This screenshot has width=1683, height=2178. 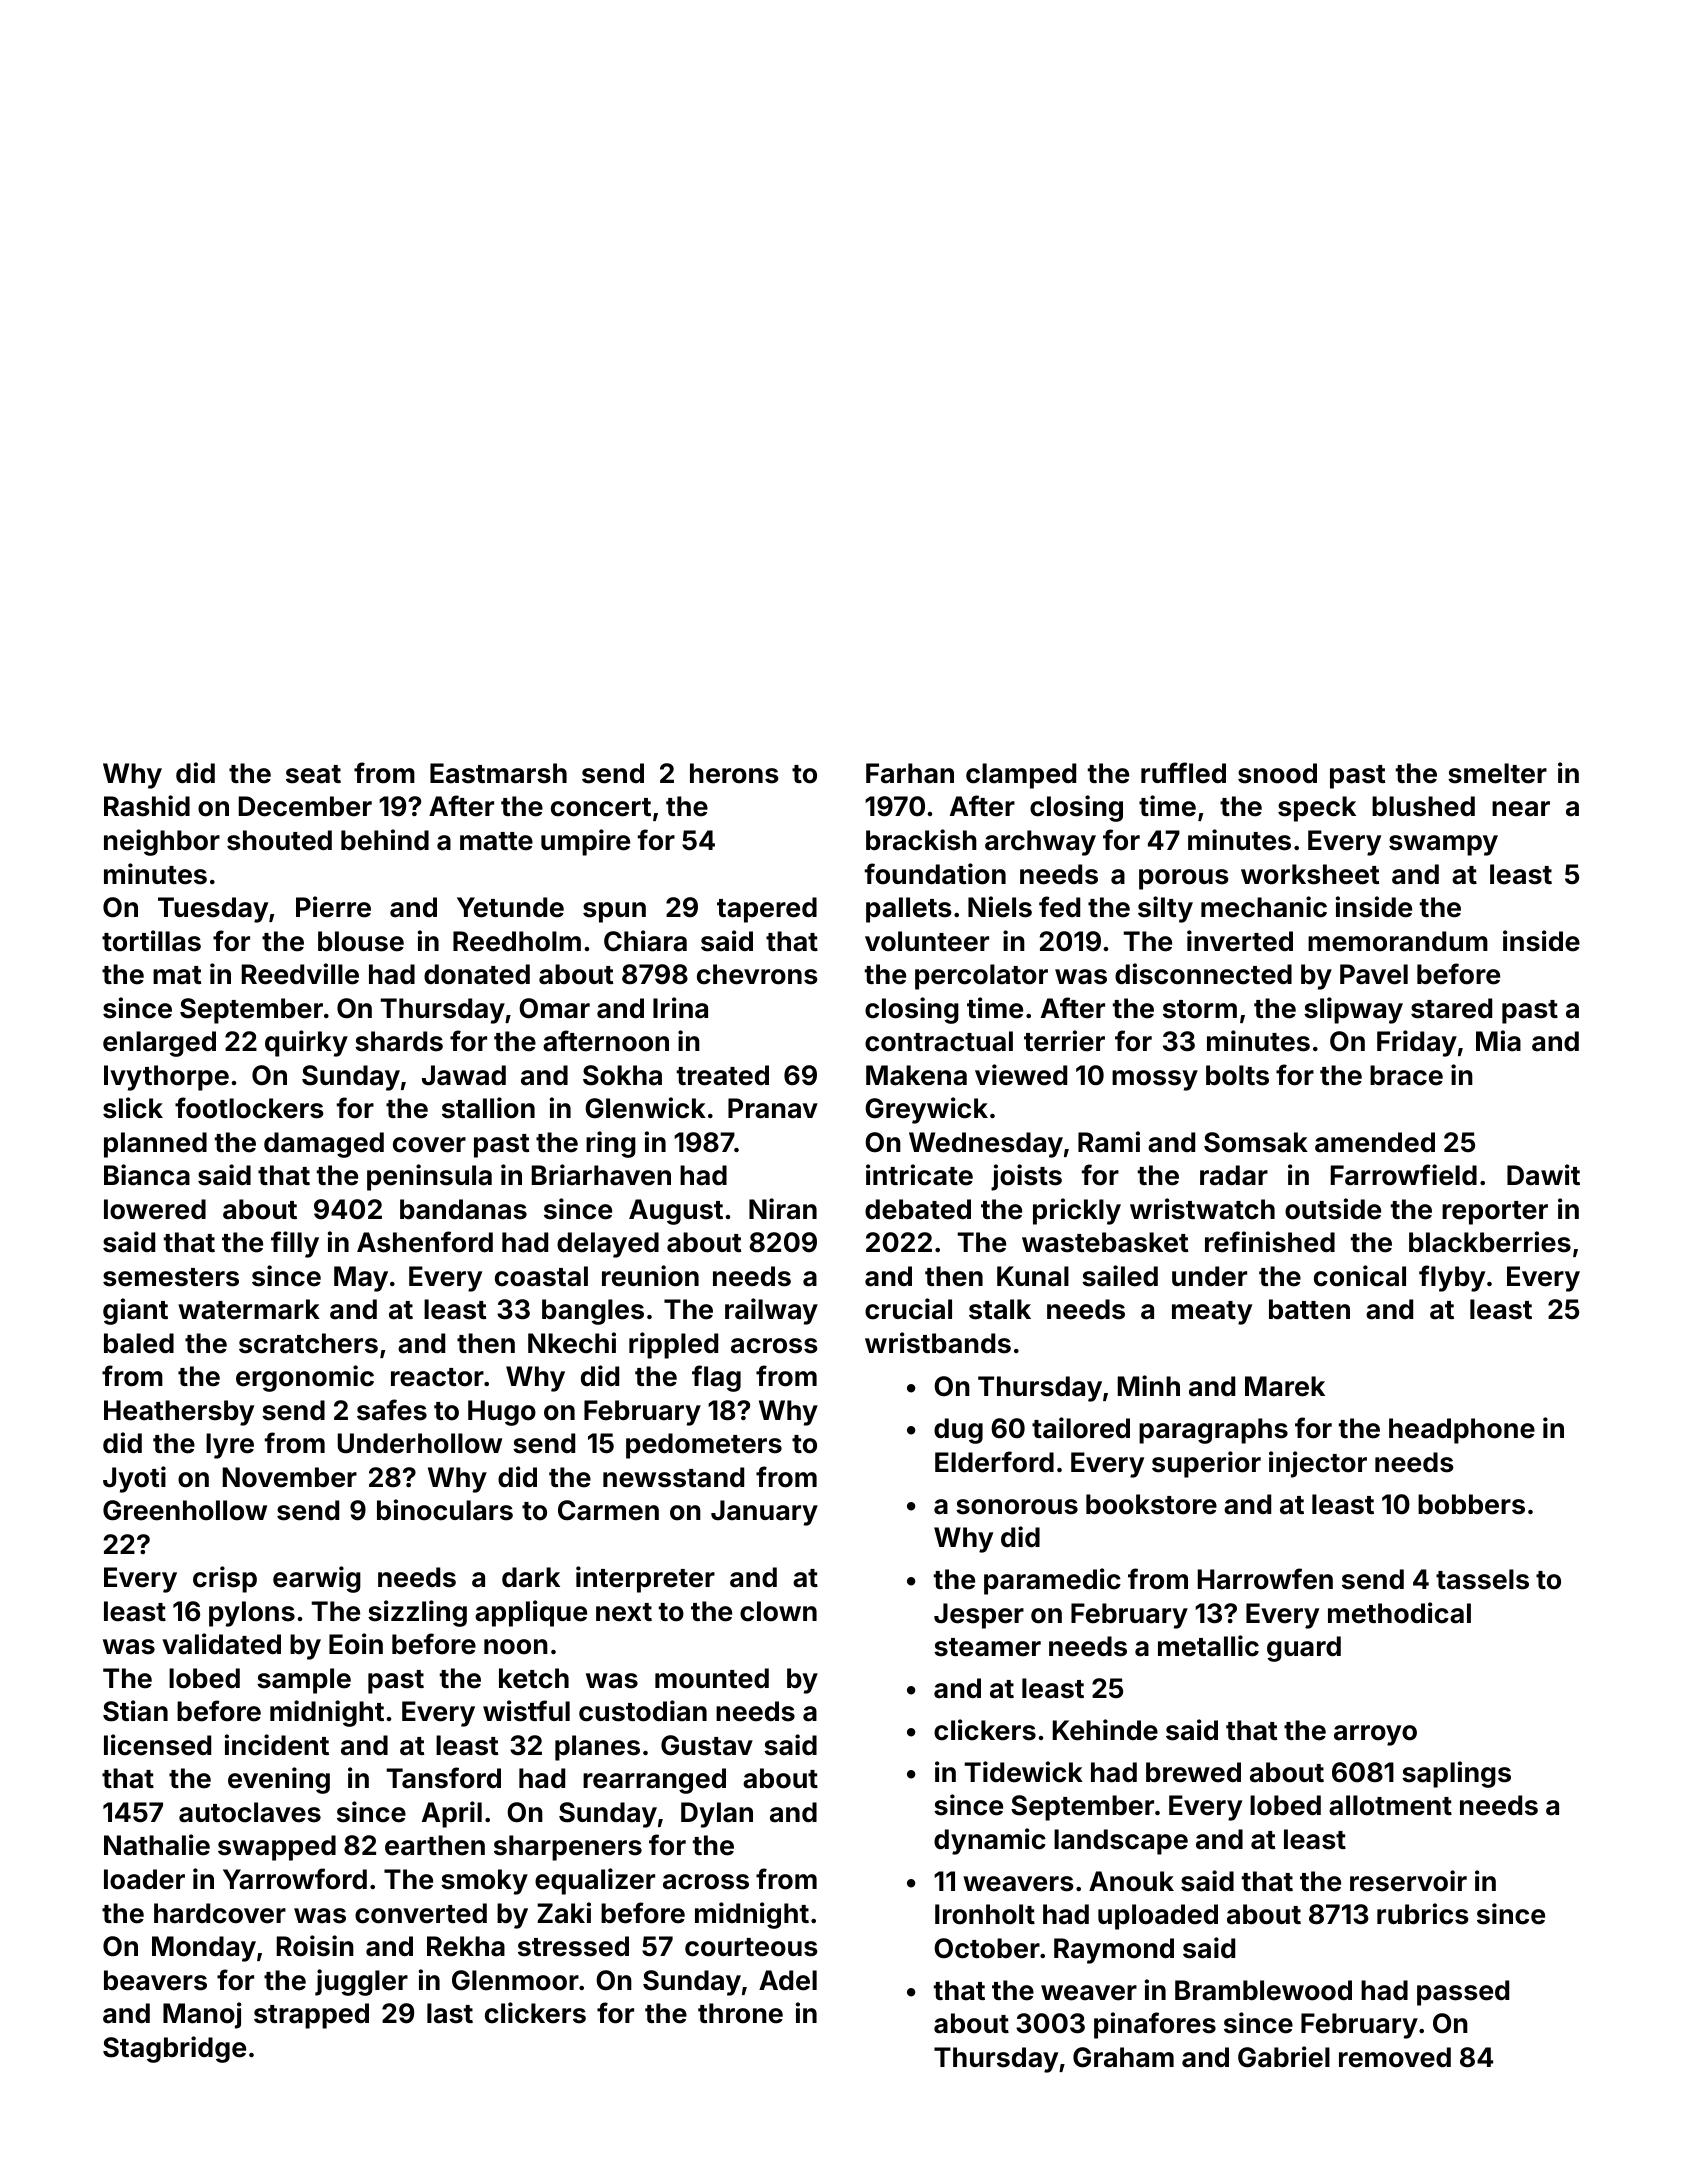 I want to click on Briarhaven, so click(x=601, y=1175).
